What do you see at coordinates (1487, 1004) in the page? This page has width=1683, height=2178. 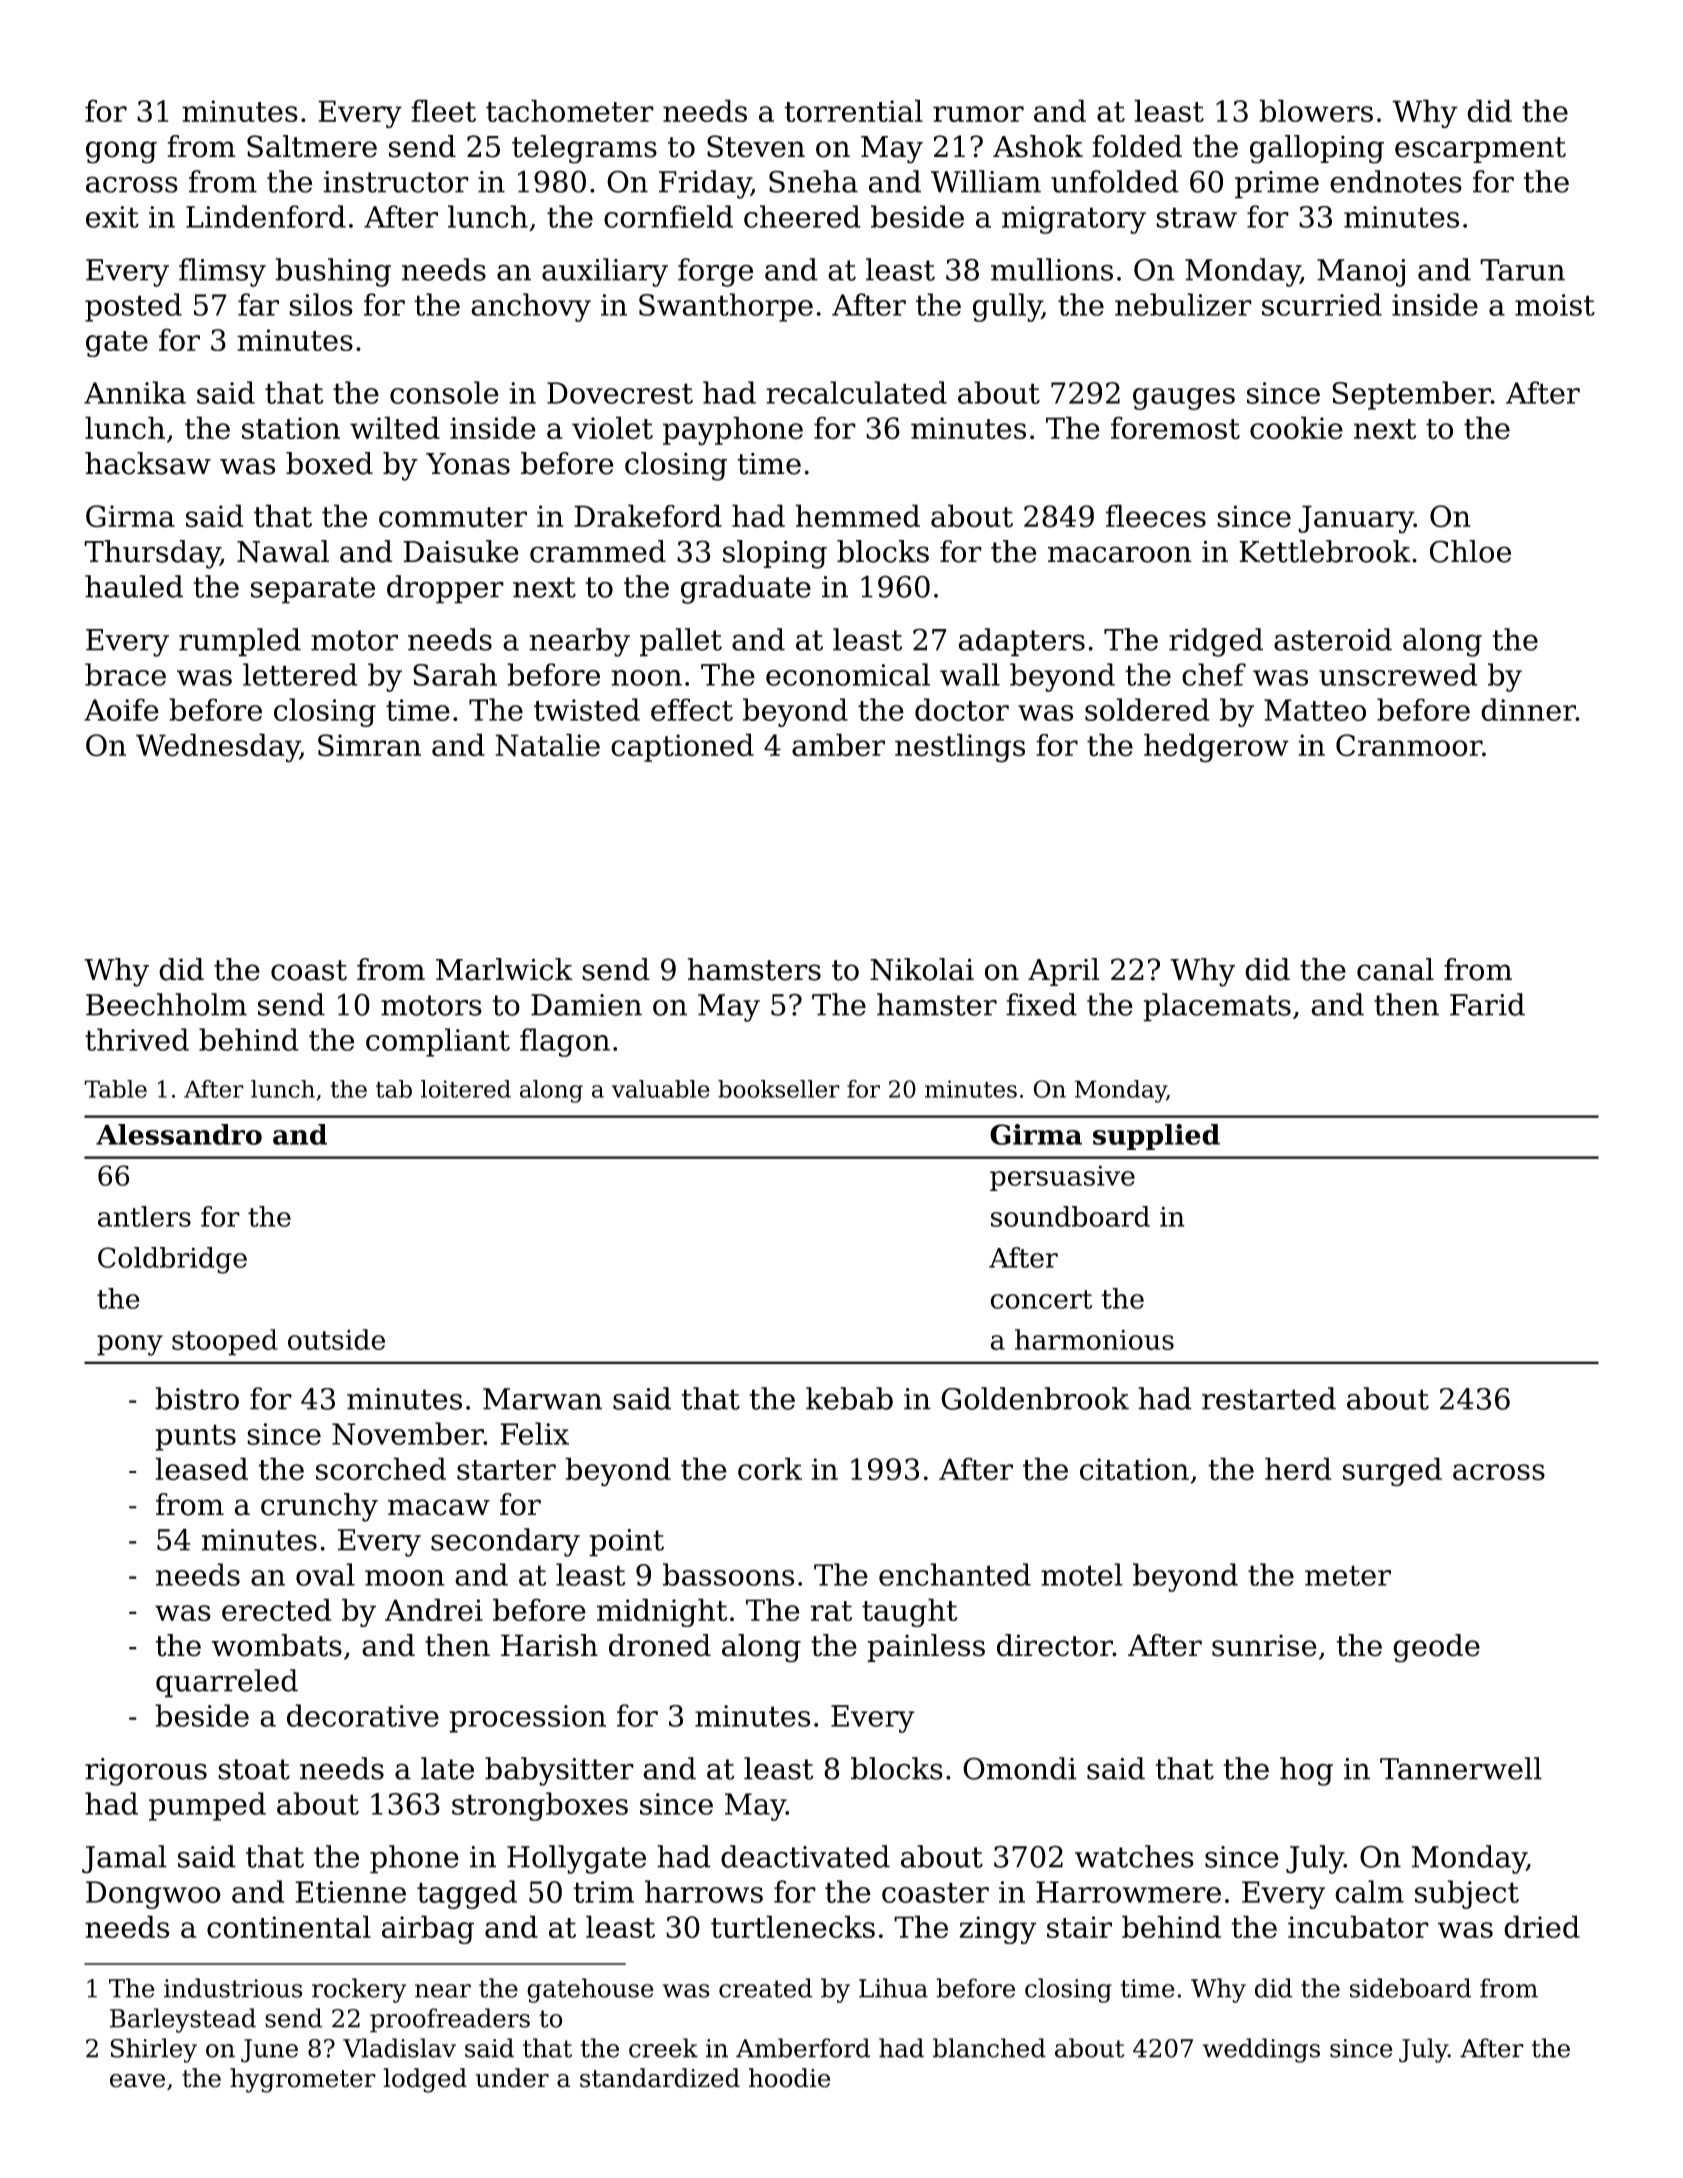 I see `Farid` at bounding box center [1487, 1004].
